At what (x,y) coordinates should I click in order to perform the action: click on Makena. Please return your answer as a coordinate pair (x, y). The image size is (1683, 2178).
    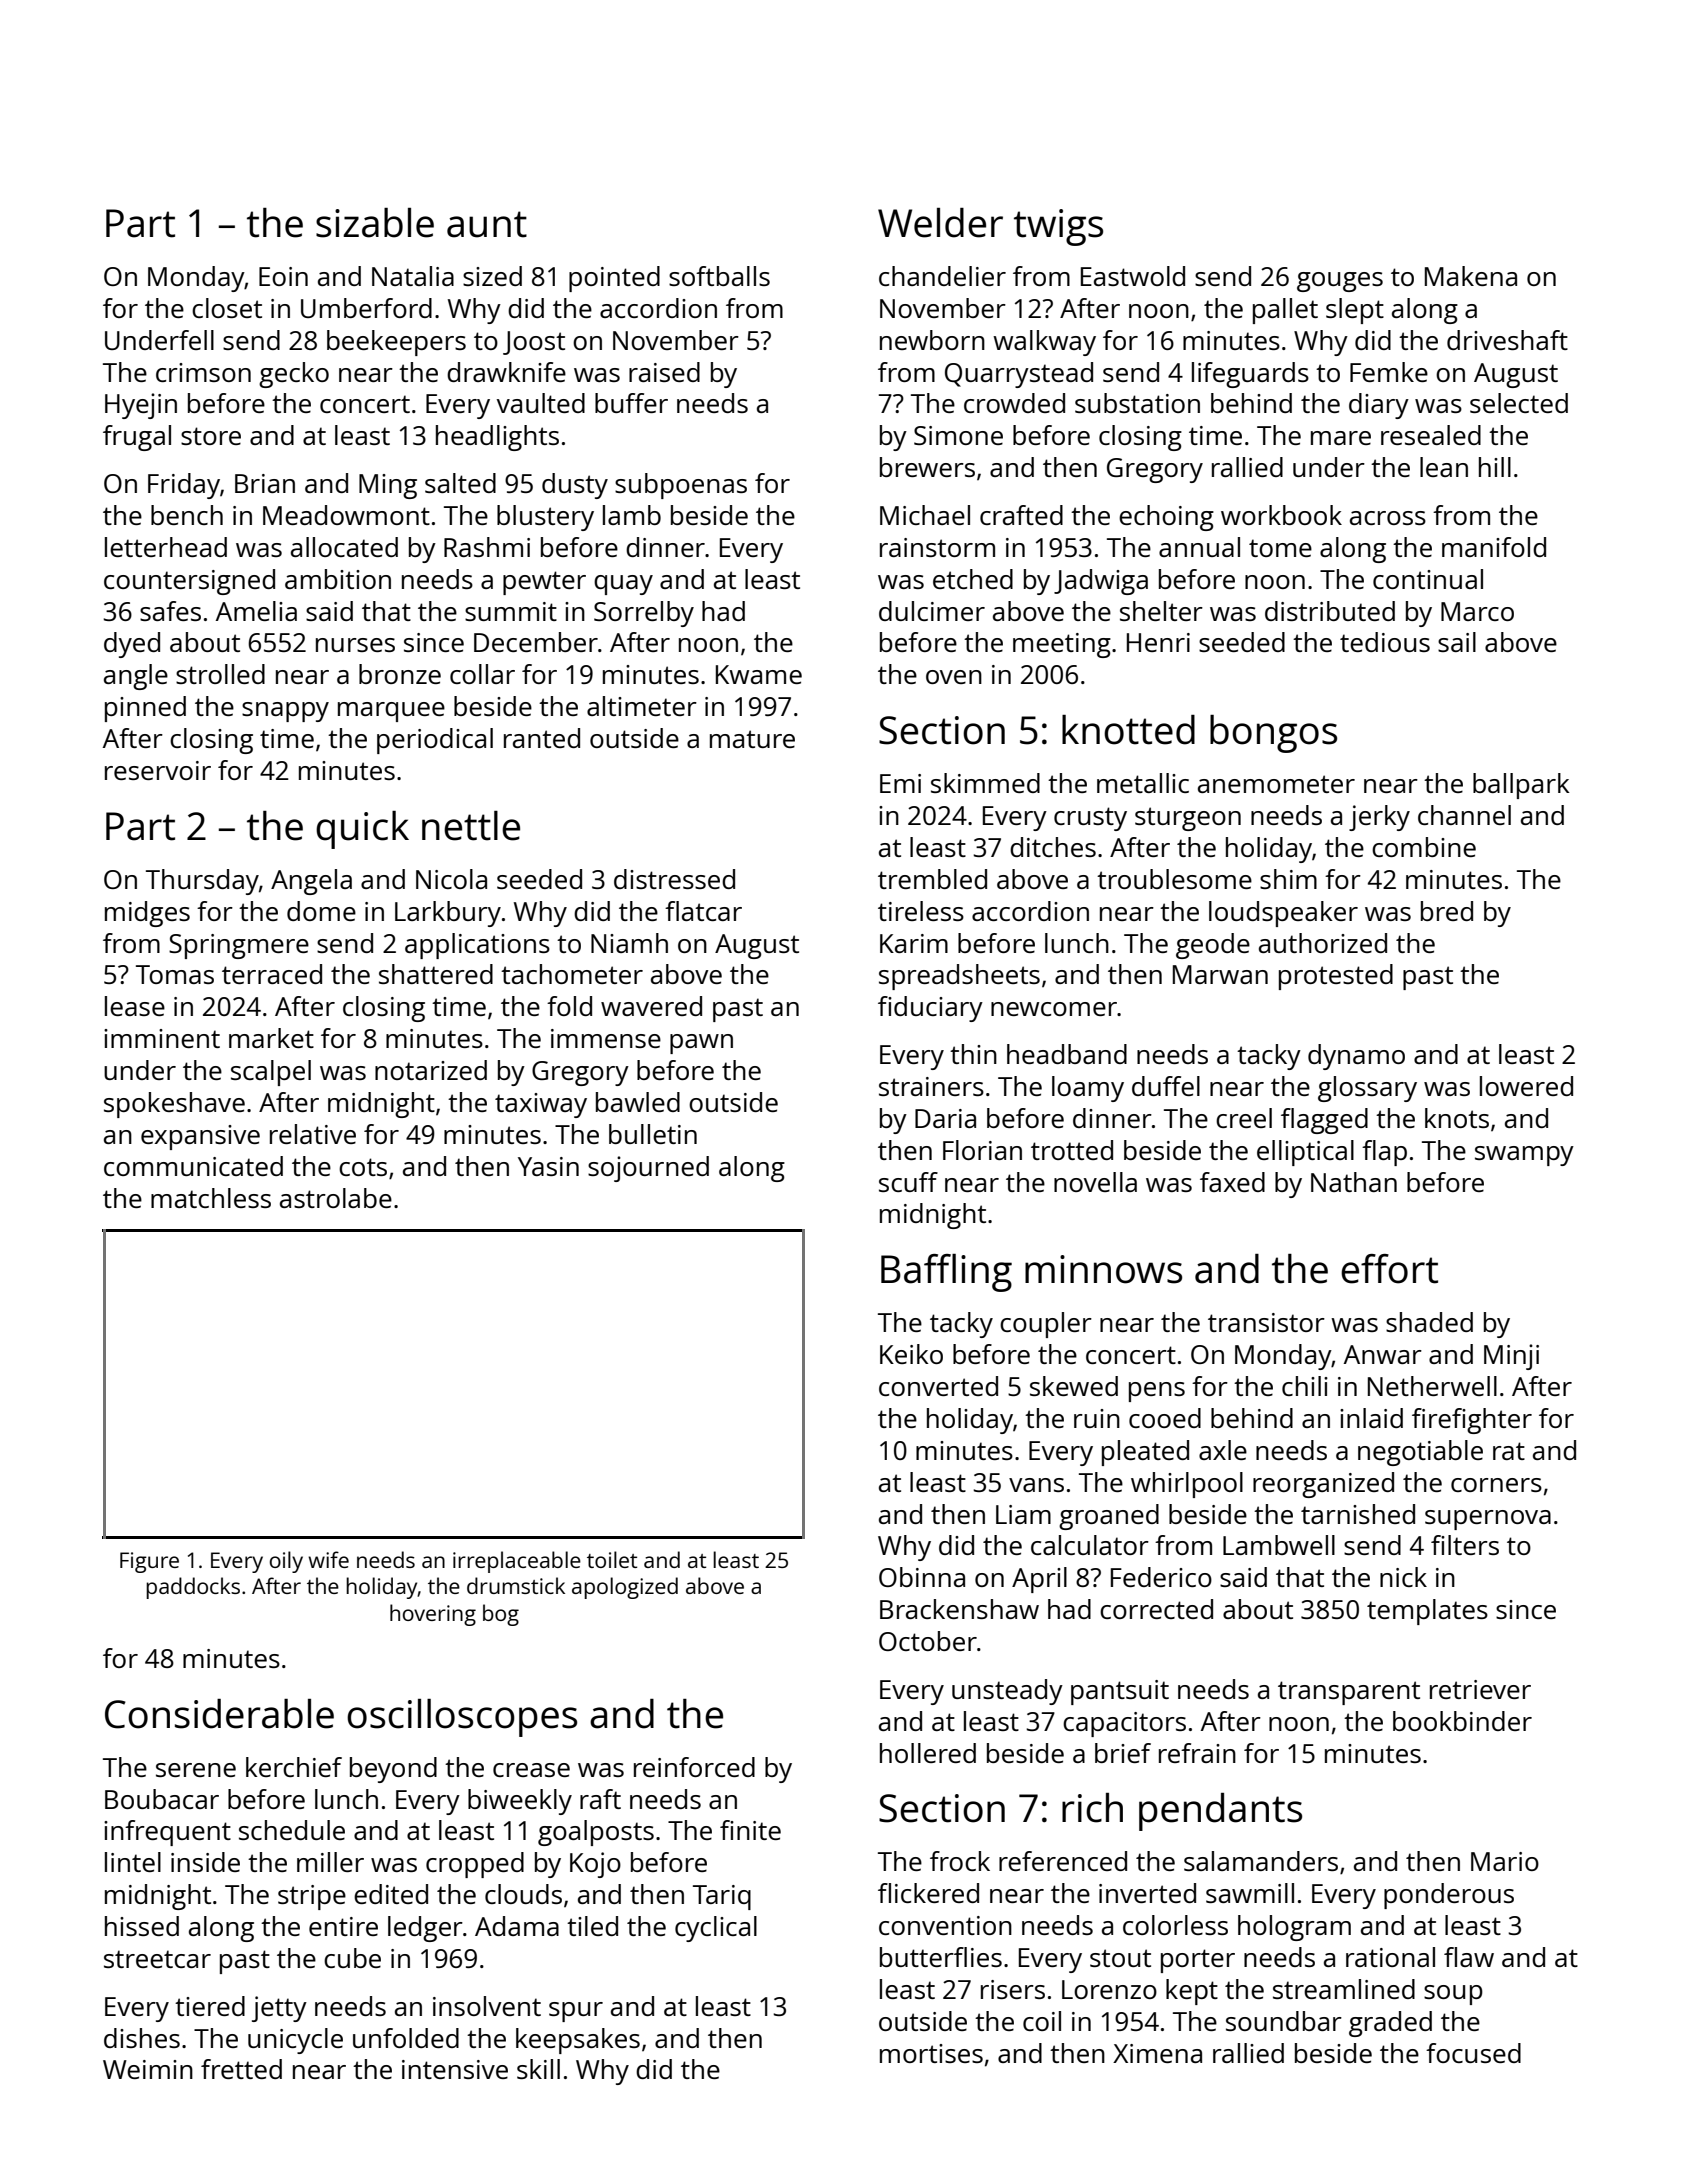
    Looking at the image, I should click on (1471, 276).
